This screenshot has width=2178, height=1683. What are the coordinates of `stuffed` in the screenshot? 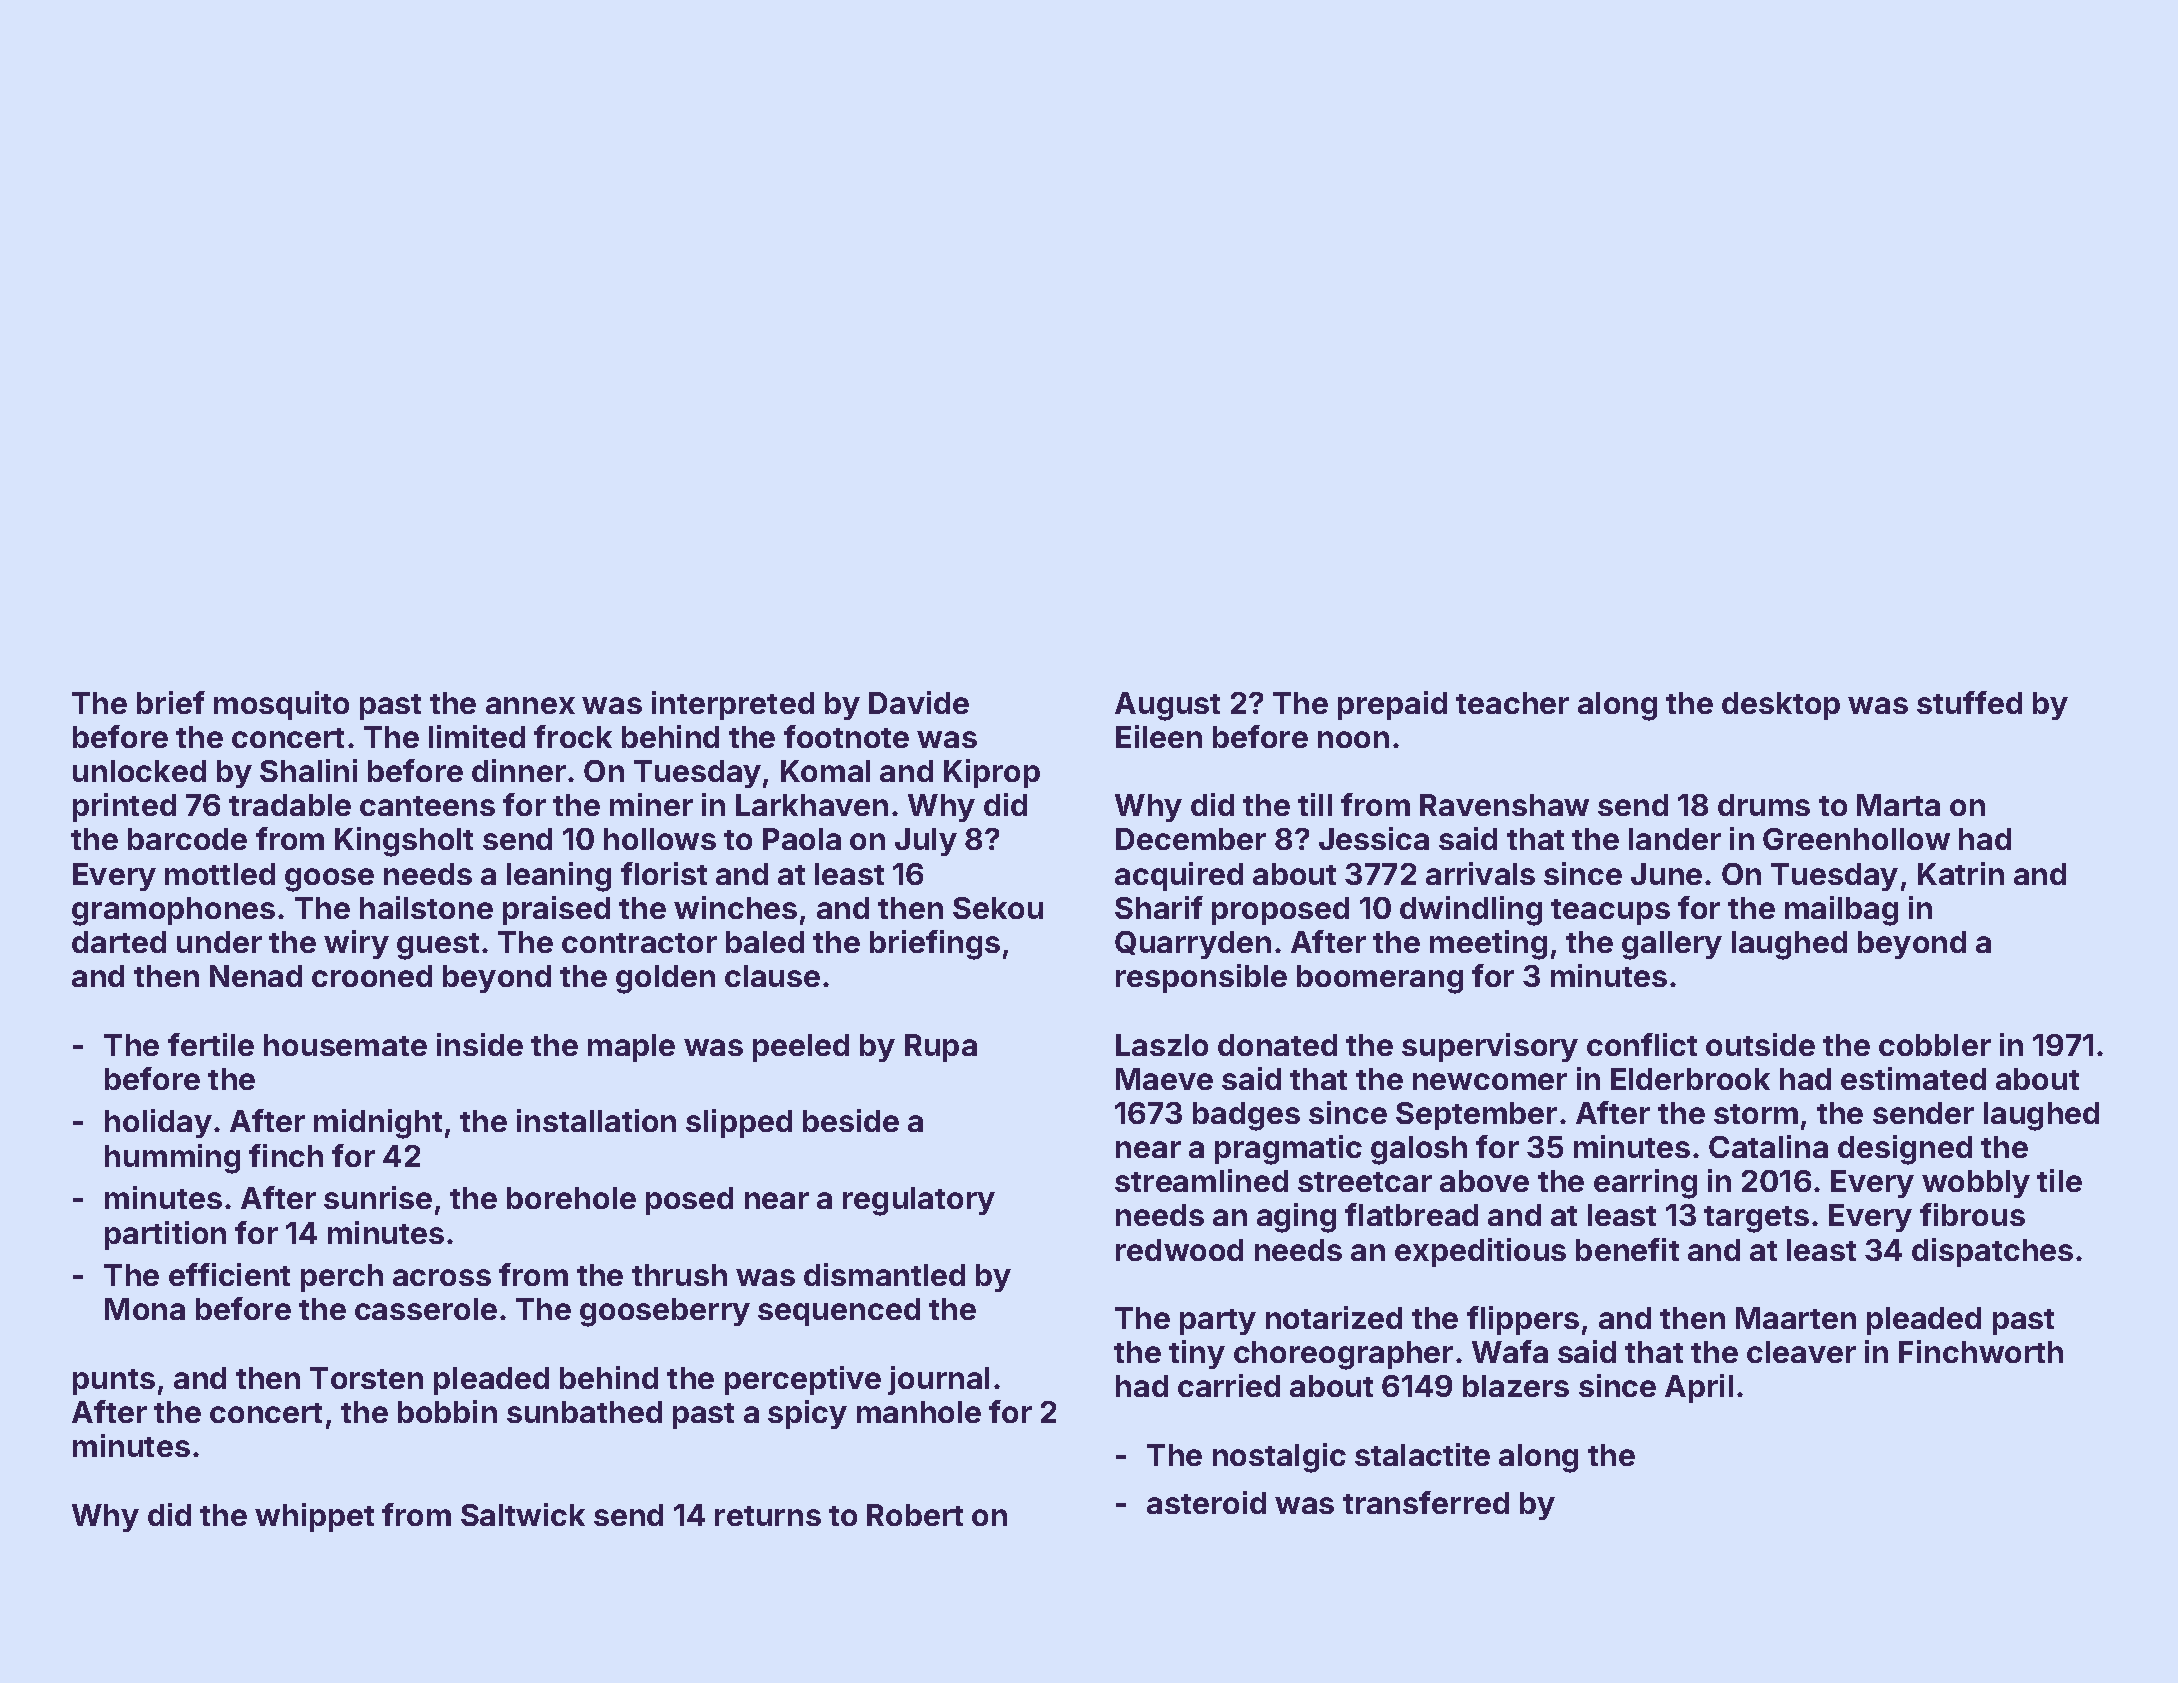 It's located at (1969, 702).
